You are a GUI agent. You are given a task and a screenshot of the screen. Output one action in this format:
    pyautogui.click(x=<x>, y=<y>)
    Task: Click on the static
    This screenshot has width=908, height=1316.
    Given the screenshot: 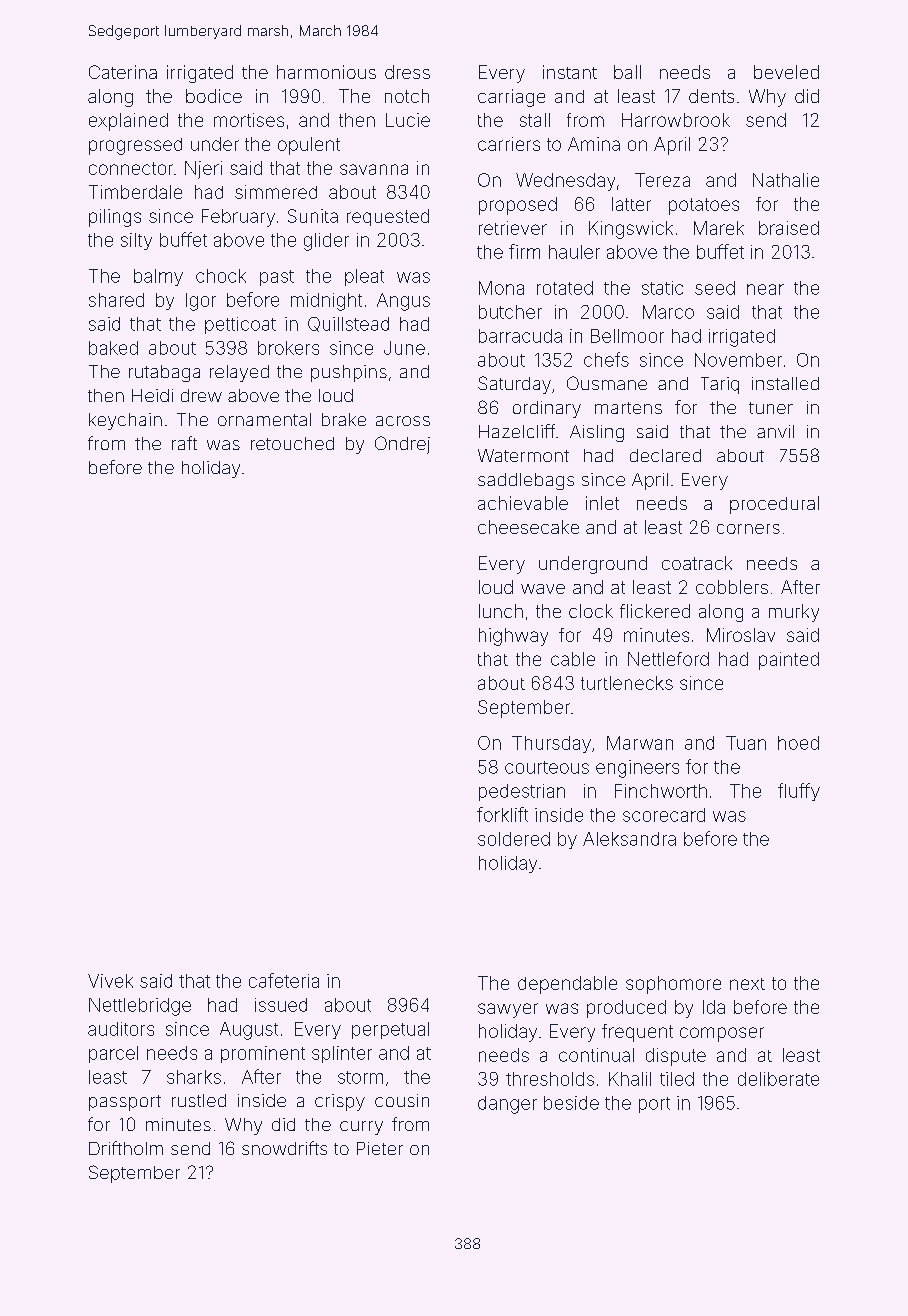 What is the action you would take?
    pyautogui.click(x=662, y=288)
